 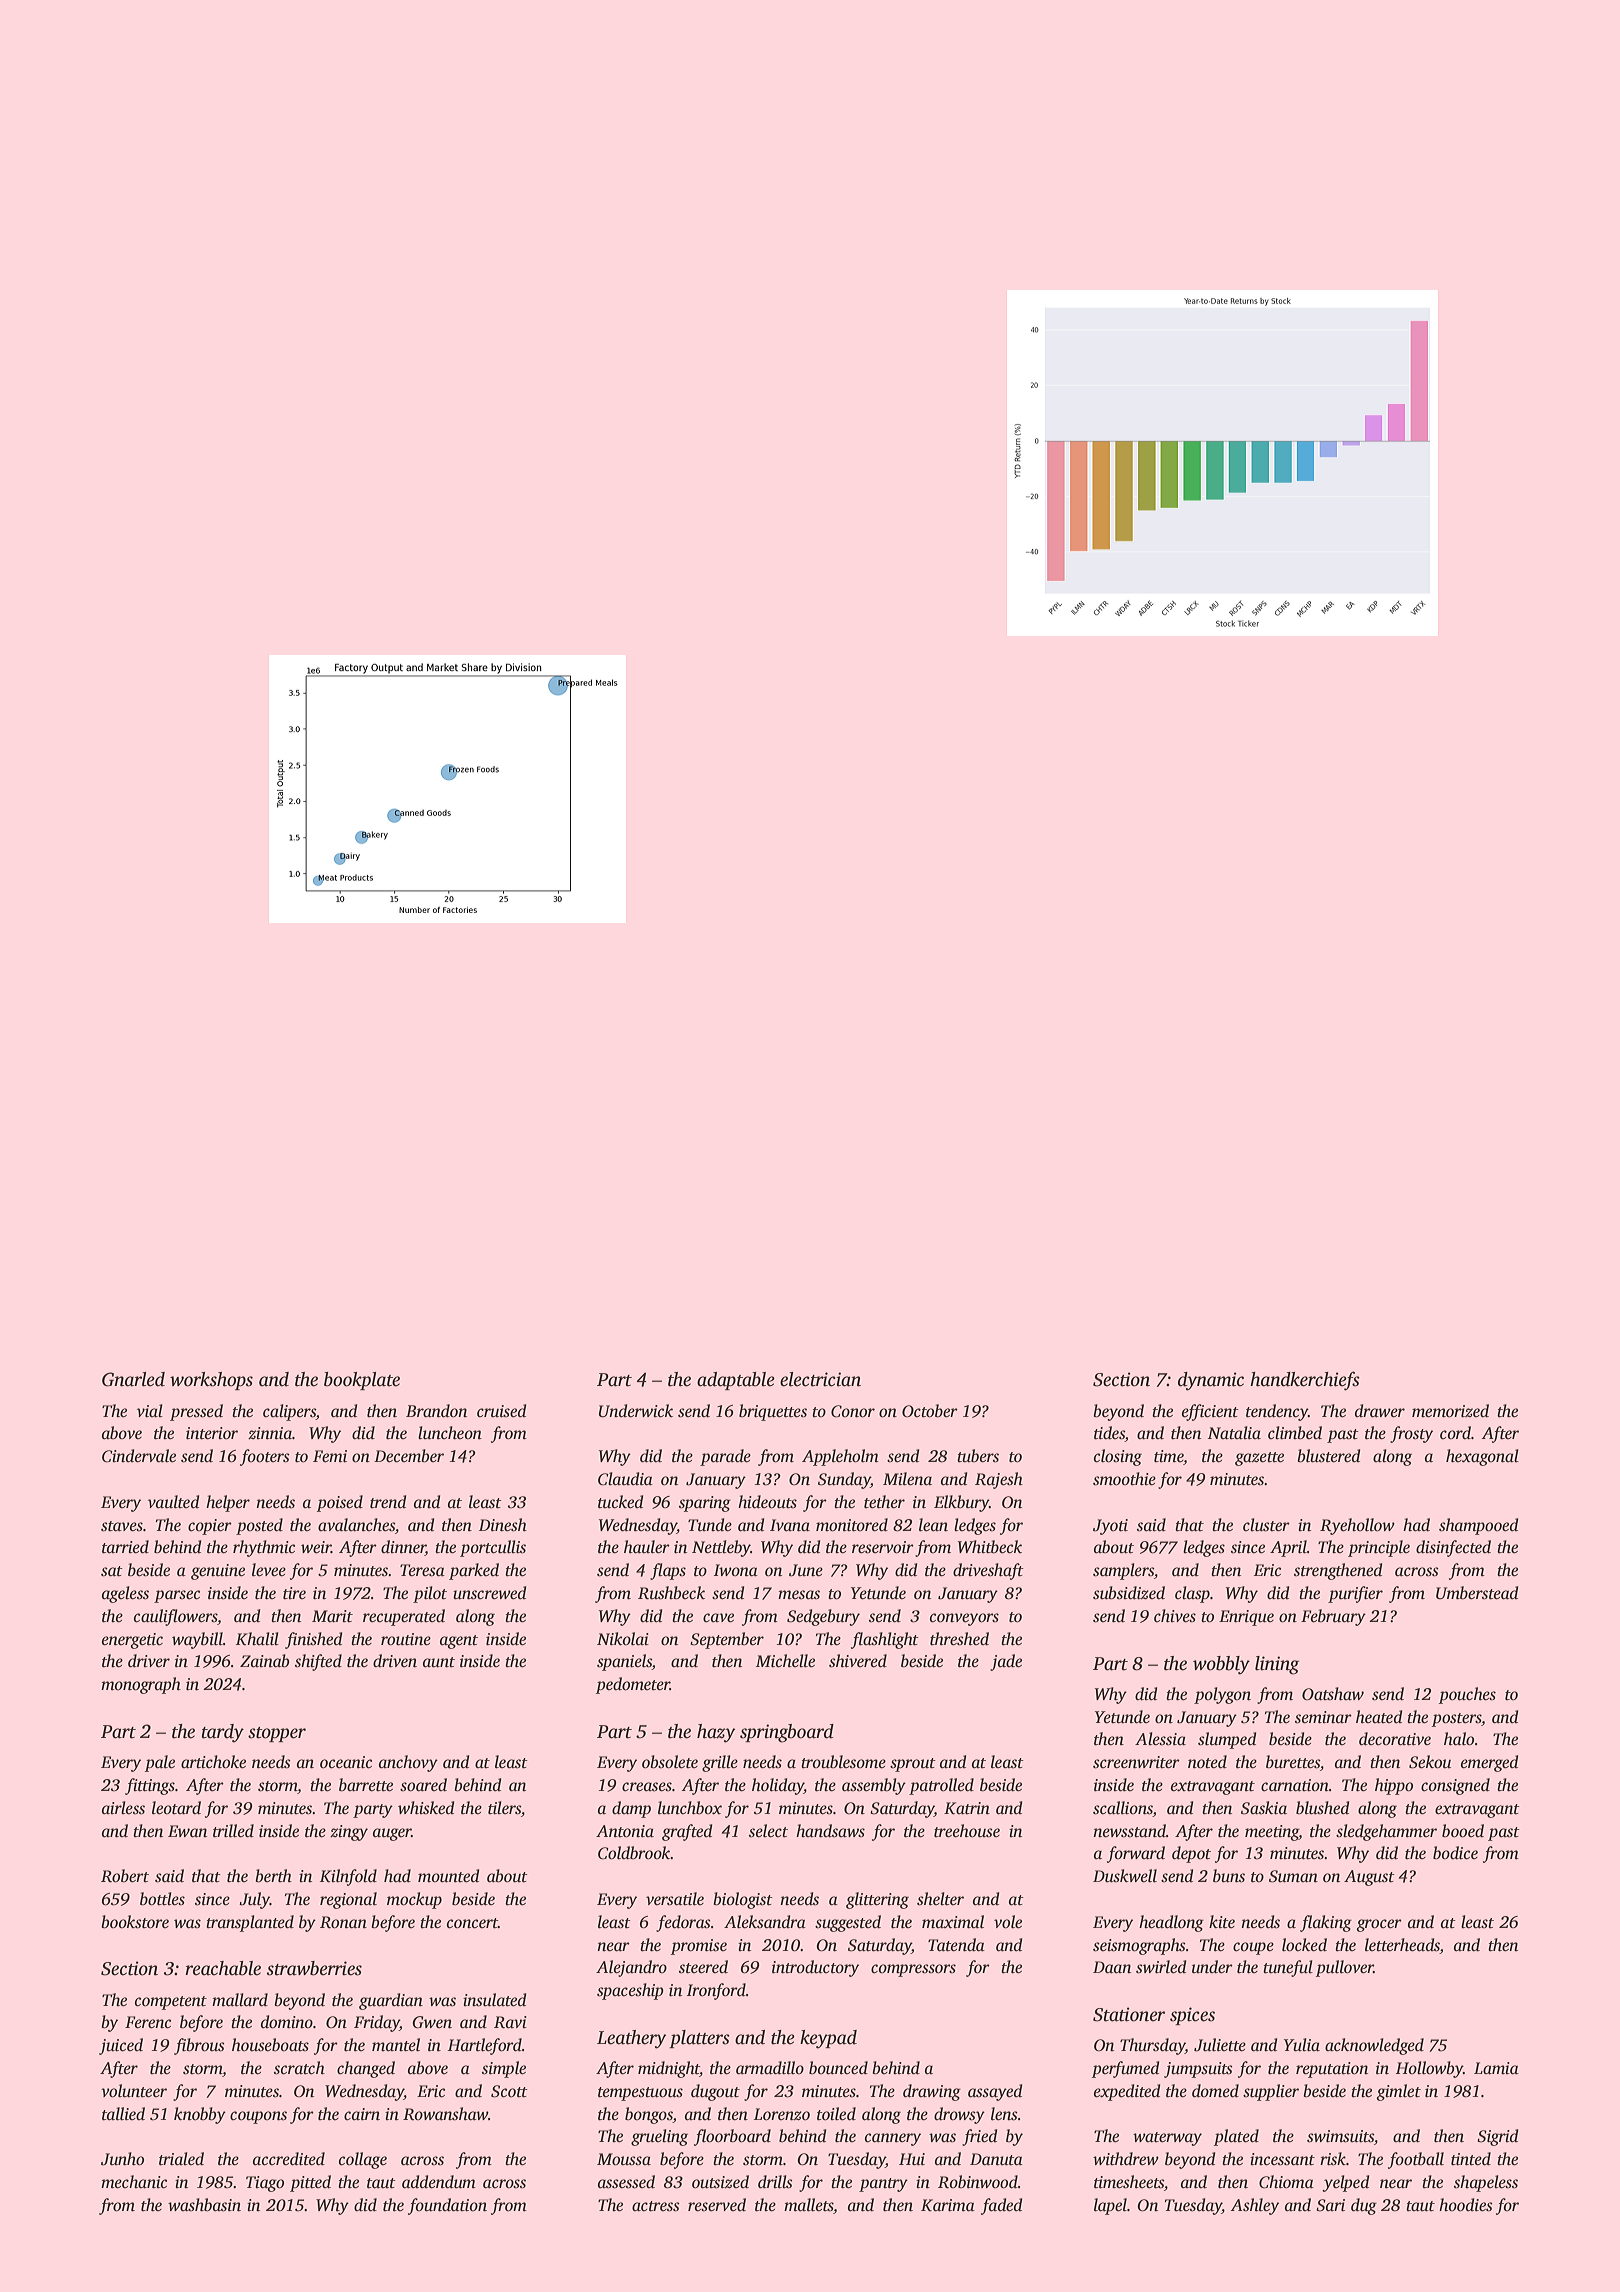 What do you see at coordinates (967, 1808) in the screenshot?
I see `Katrin` at bounding box center [967, 1808].
